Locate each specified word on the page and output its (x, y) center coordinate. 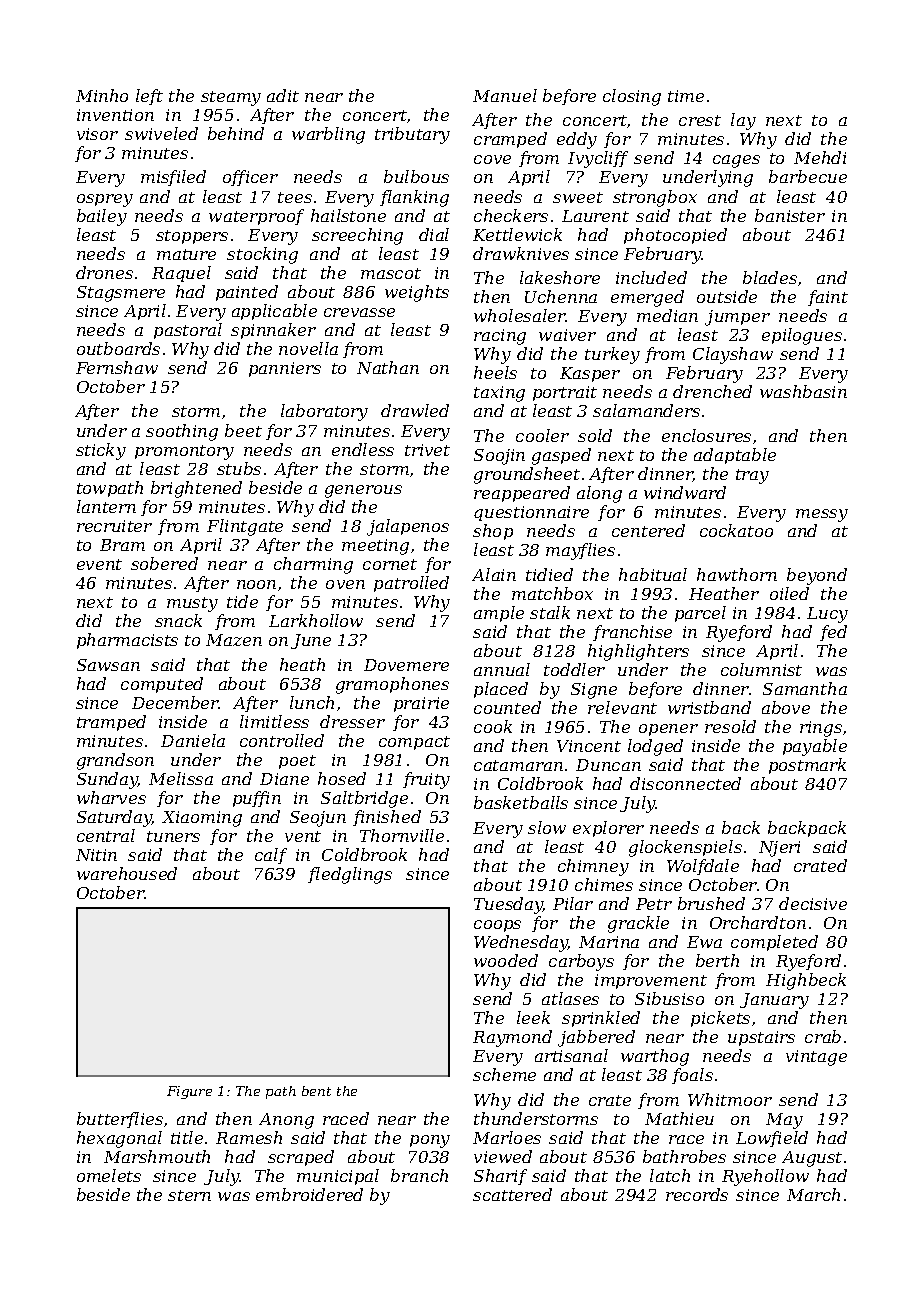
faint (828, 298)
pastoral (188, 331)
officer (250, 178)
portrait (565, 393)
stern (189, 1195)
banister (790, 215)
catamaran (518, 765)
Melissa (181, 778)
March (813, 1194)
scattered (512, 1194)
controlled (282, 740)
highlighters (638, 652)
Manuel (505, 95)
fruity (426, 780)
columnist (761, 669)
